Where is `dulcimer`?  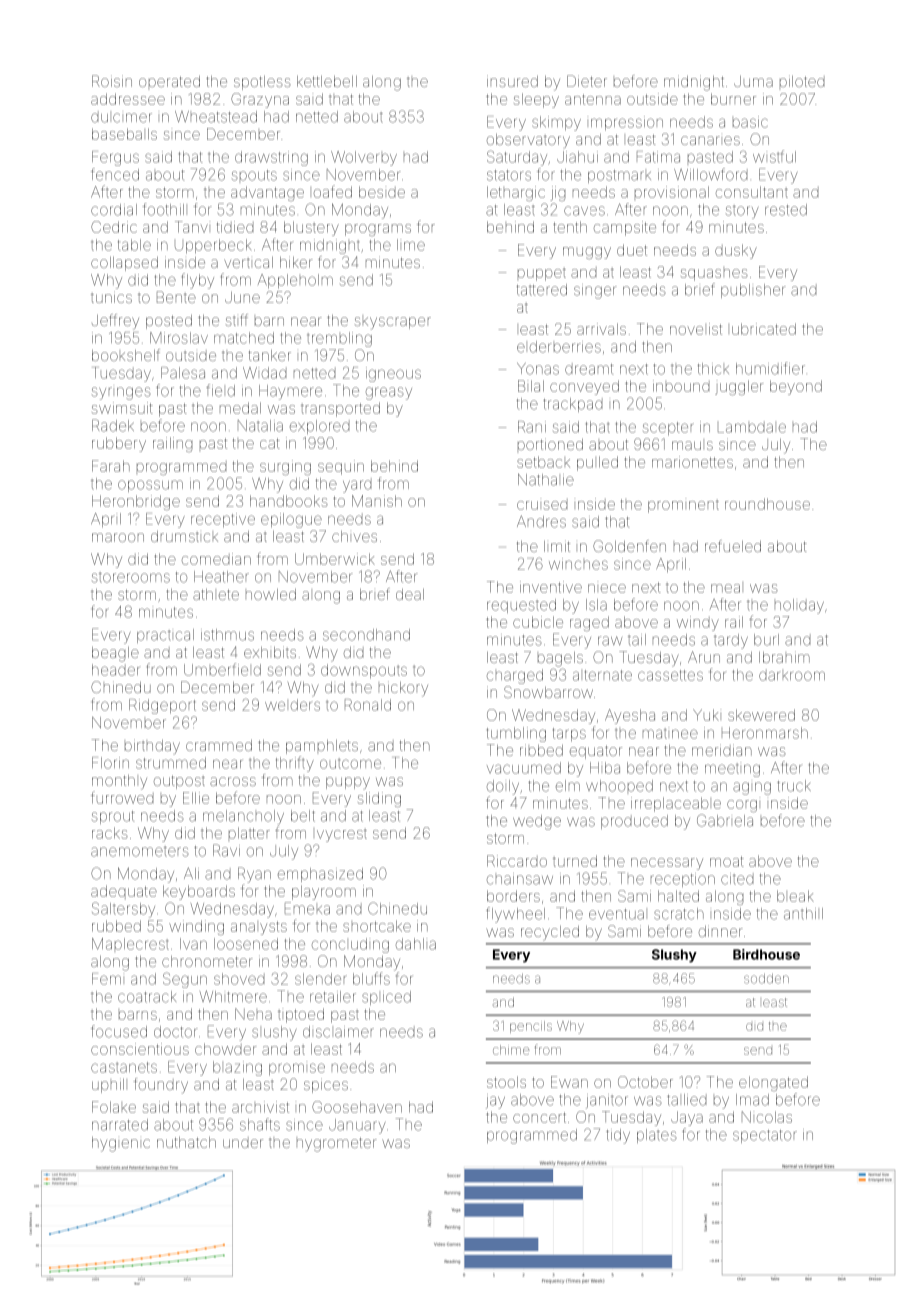
dulcimer is located at coordinates (121, 118).
